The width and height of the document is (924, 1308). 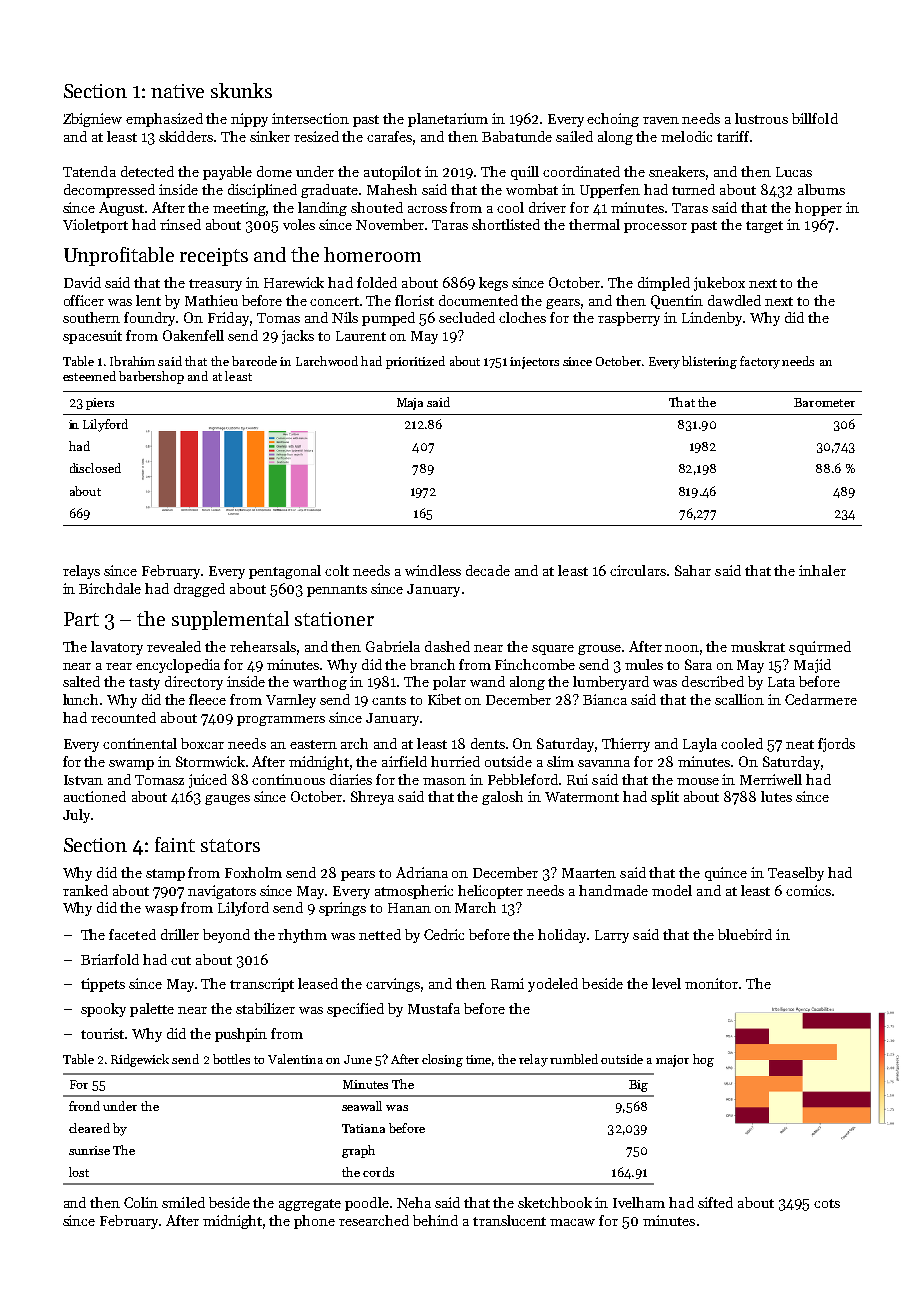 What do you see at coordinates (393, 646) in the document?
I see `Gabriela` at bounding box center [393, 646].
